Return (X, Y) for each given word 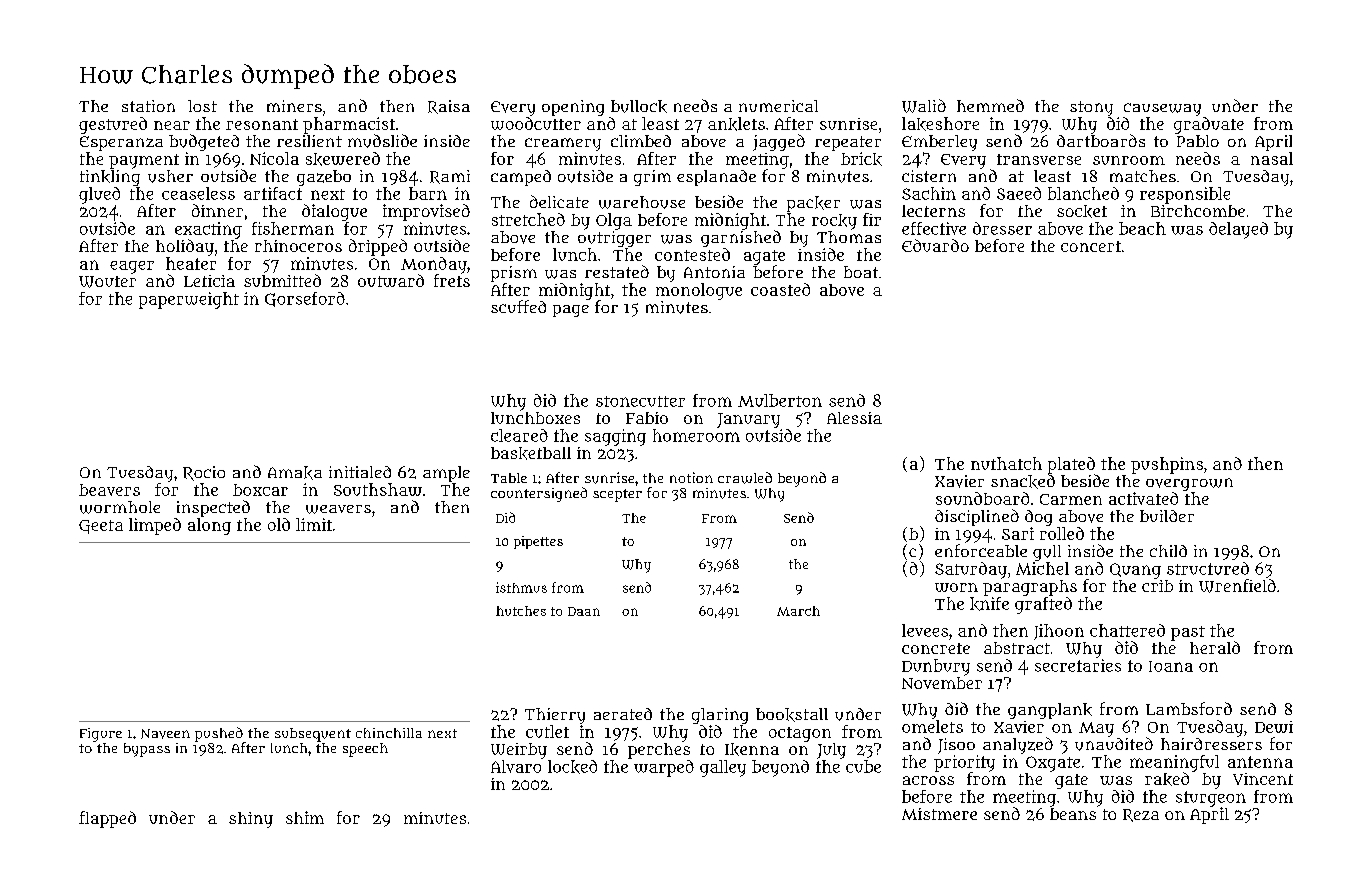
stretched (528, 219)
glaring (720, 716)
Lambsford (1189, 708)
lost (202, 106)
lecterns (933, 211)
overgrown (1189, 484)
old (279, 524)
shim (305, 817)
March (798, 611)
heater (191, 263)
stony (1091, 108)
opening (573, 108)
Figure (101, 735)
